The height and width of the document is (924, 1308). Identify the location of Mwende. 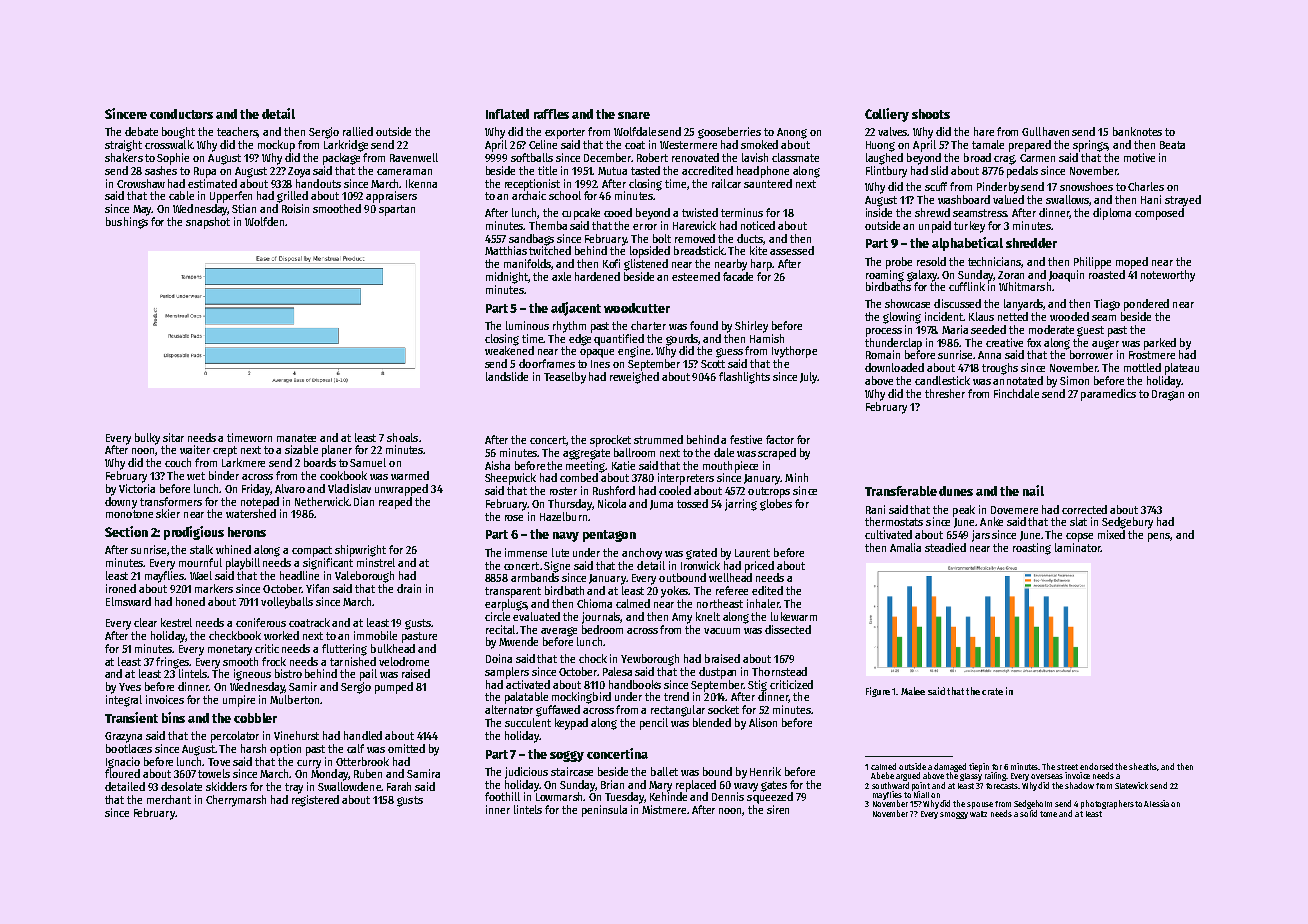
(518, 641).
